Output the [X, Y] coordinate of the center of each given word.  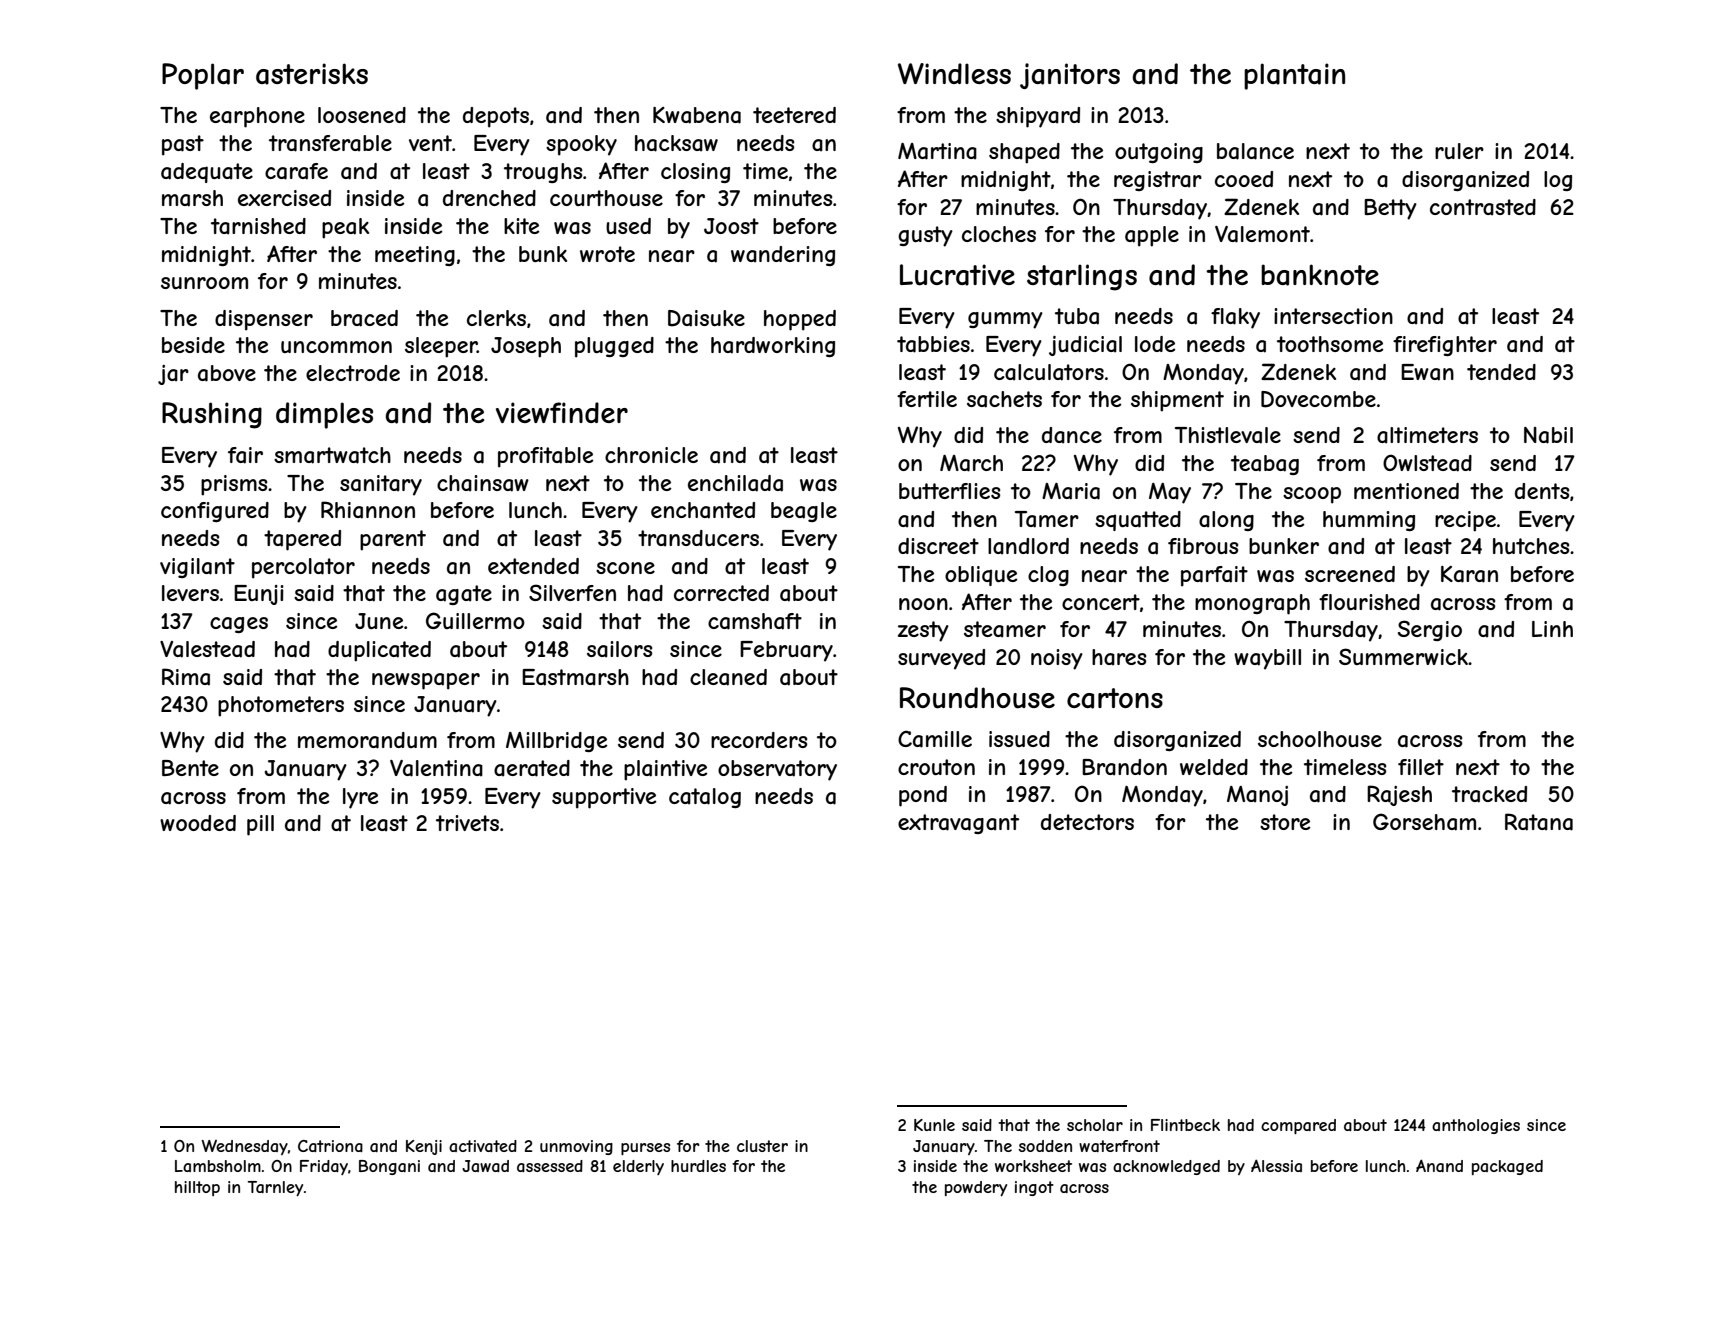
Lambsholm [218, 1166]
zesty [923, 631]
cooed [1244, 179]
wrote [607, 254]
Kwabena [697, 115]
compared [1298, 1126]
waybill [1267, 659]
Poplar [203, 76]
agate [464, 595]
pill [260, 825]
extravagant [958, 824]
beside [193, 345]
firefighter [1445, 346]
